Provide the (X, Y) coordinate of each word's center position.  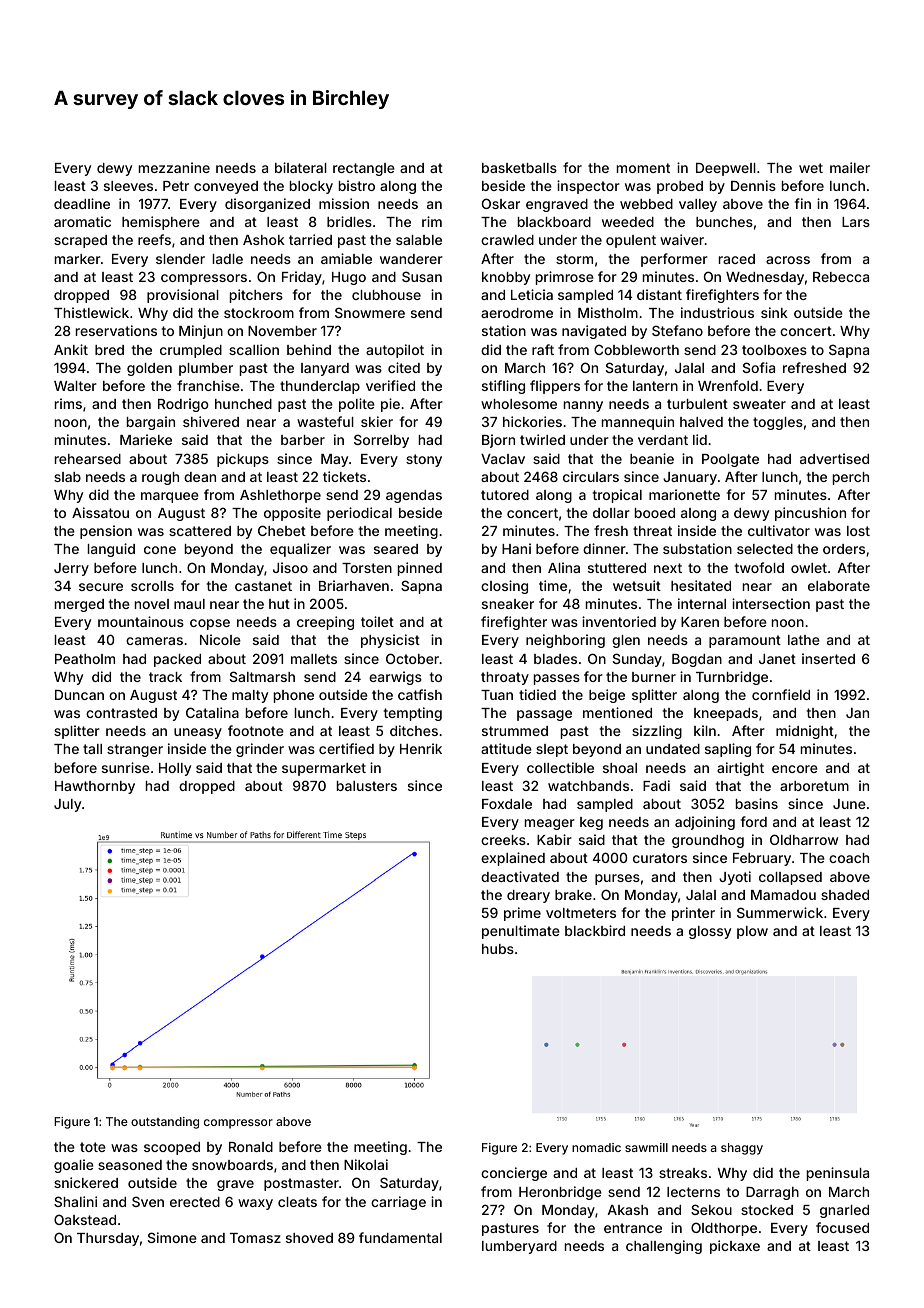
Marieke (146, 439)
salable (419, 240)
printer (693, 914)
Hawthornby (95, 787)
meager (550, 824)
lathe (804, 640)
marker (78, 259)
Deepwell (726, 169)
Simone (172, 1237)
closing (504, 587)
